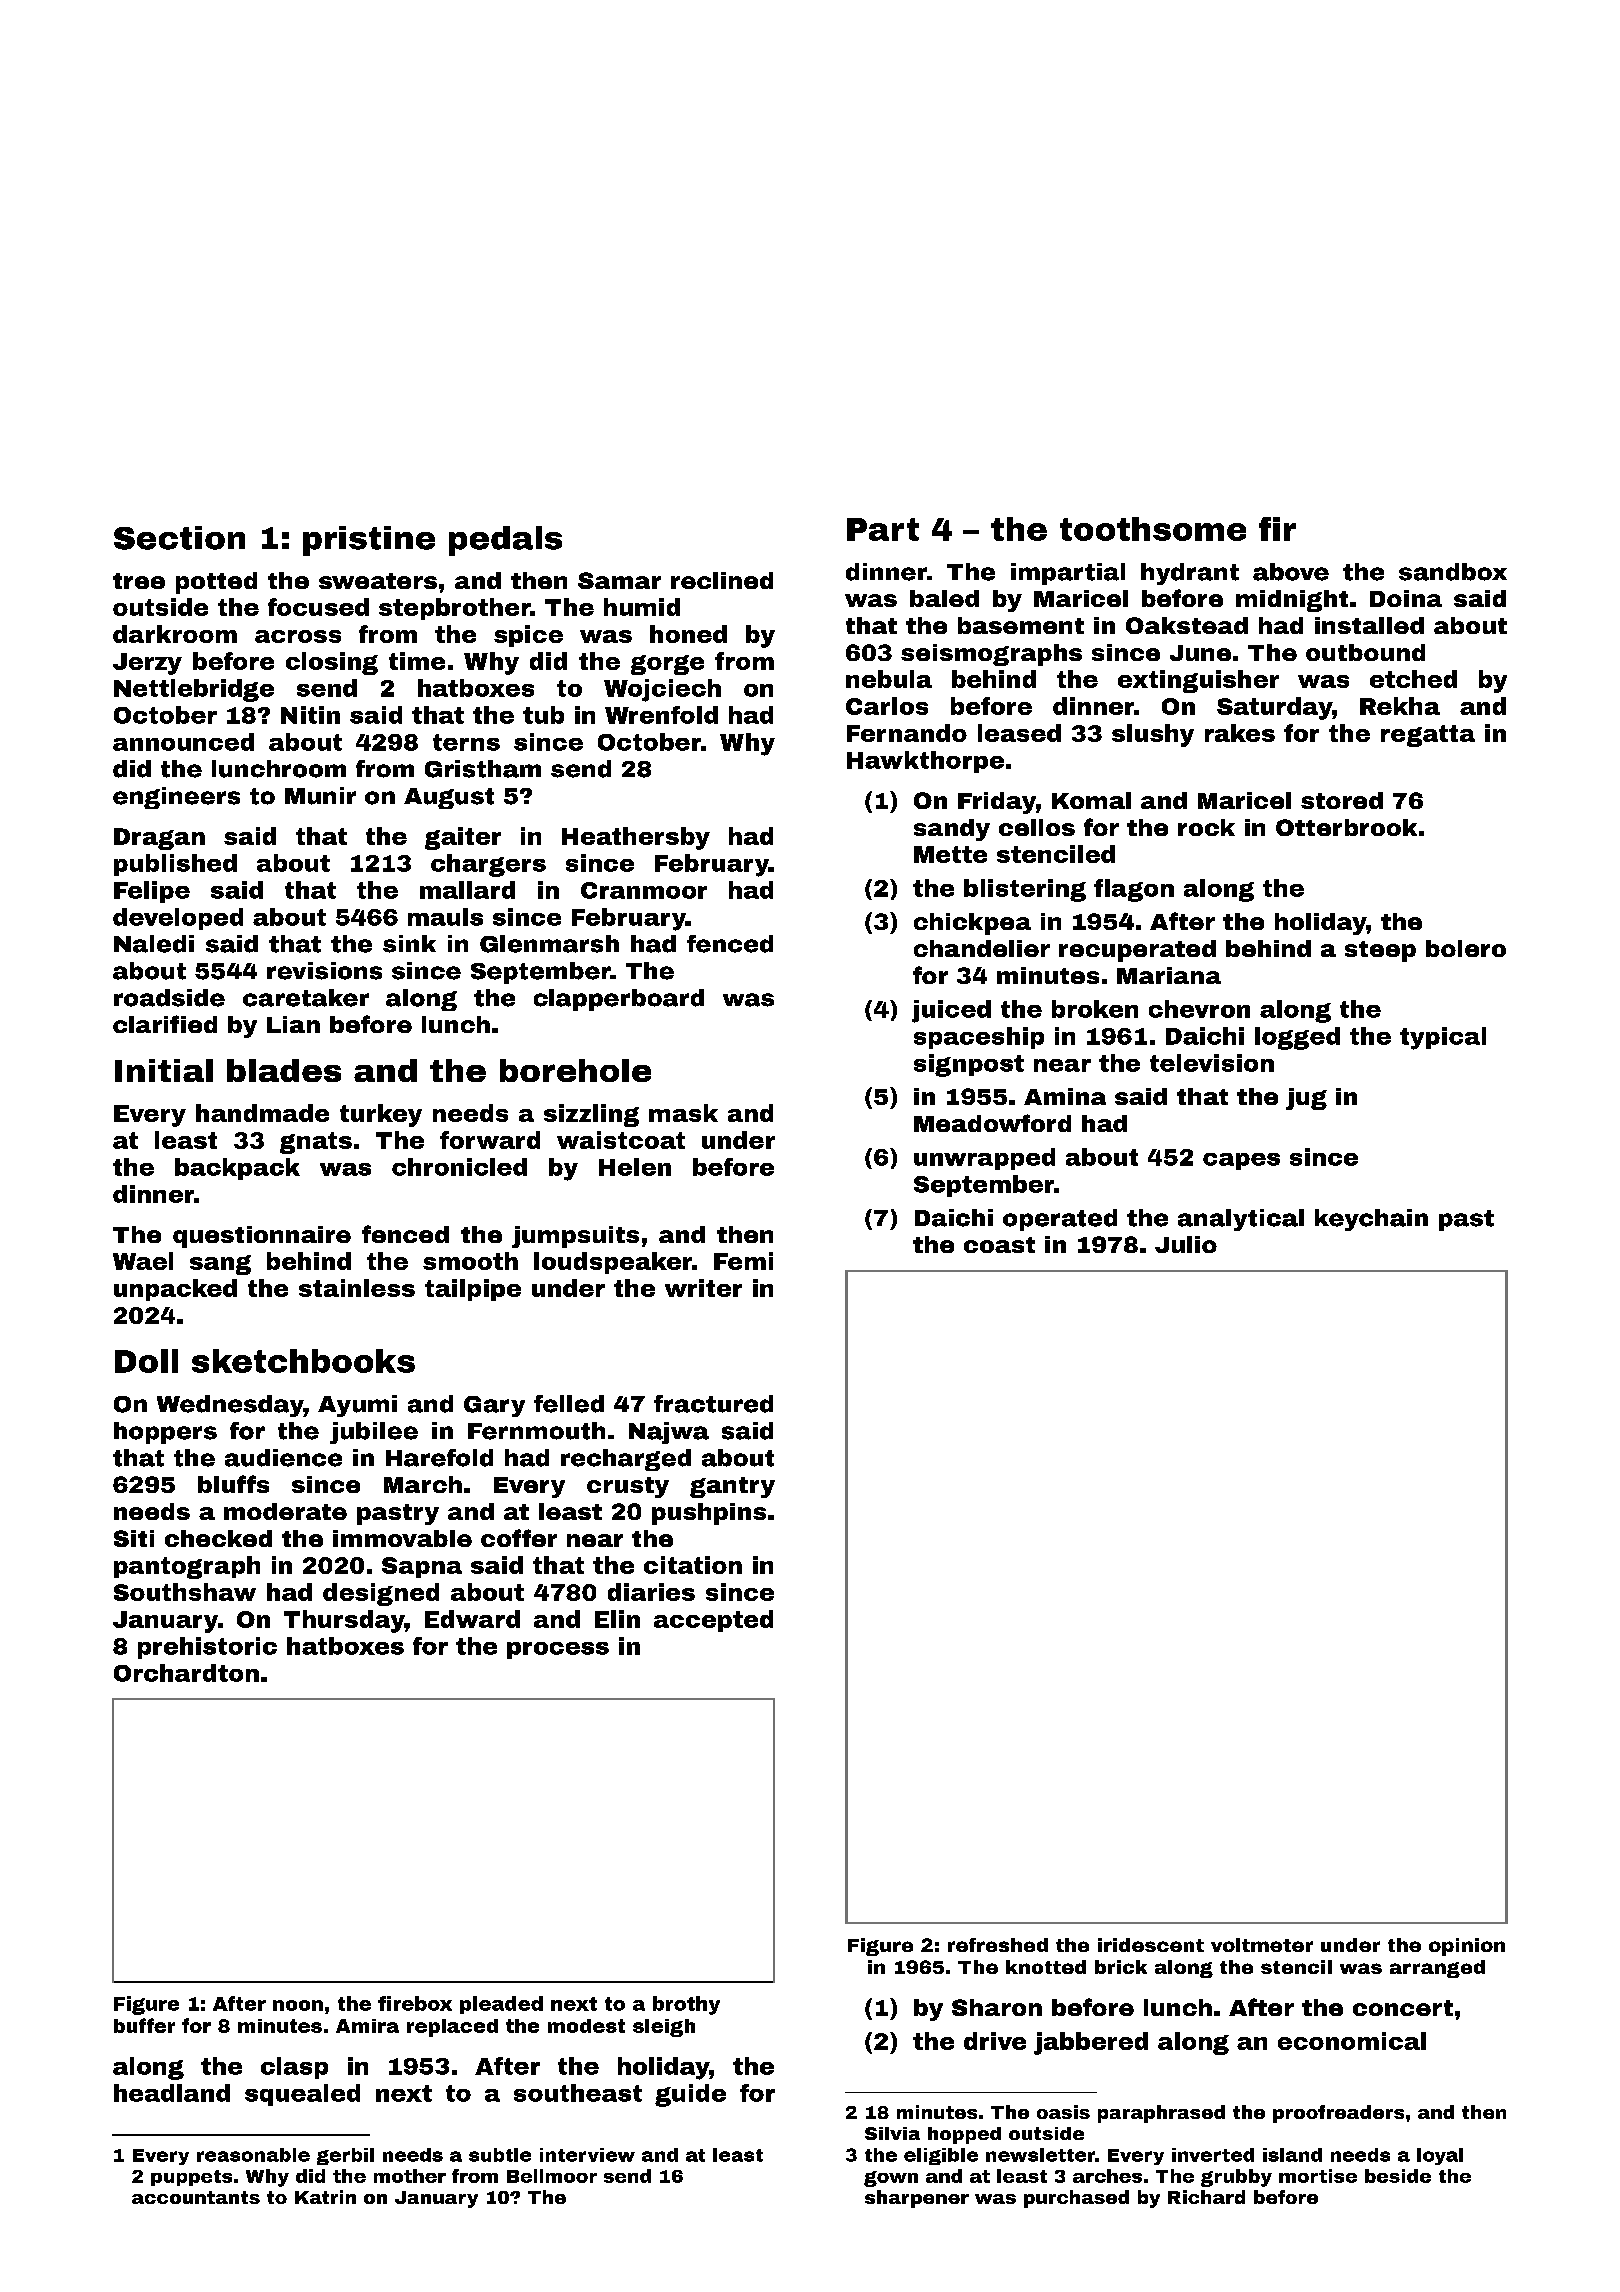  Describe the element at coordinates (743, 1261) in the screenshot. I see `Femi` at that location.
